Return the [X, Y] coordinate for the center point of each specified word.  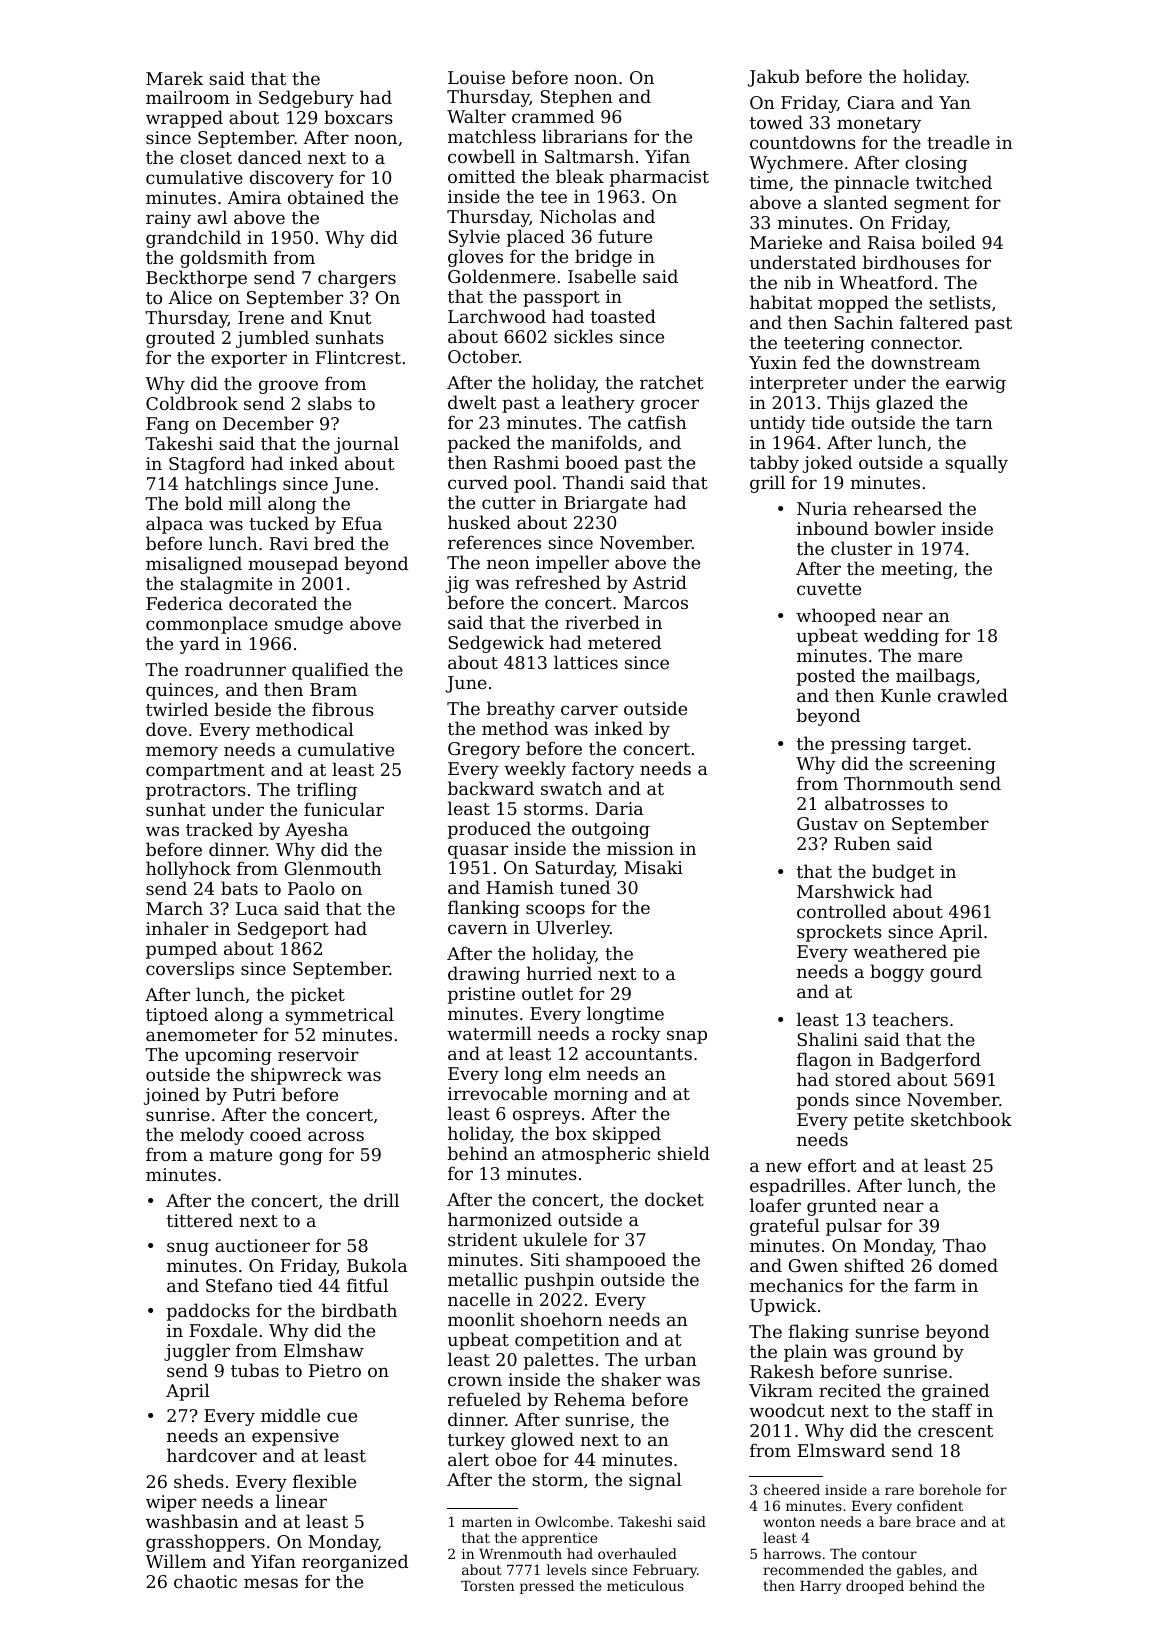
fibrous [343, 709]
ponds [823, 1101]
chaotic [205, 1581]
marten [487, 1522]
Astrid [660, 582]
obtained [326, 197]
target [939, 746]
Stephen [576, 98]
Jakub [773, 78]
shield [684, 1153]
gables [919, 1571]
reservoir [318, 1054]
